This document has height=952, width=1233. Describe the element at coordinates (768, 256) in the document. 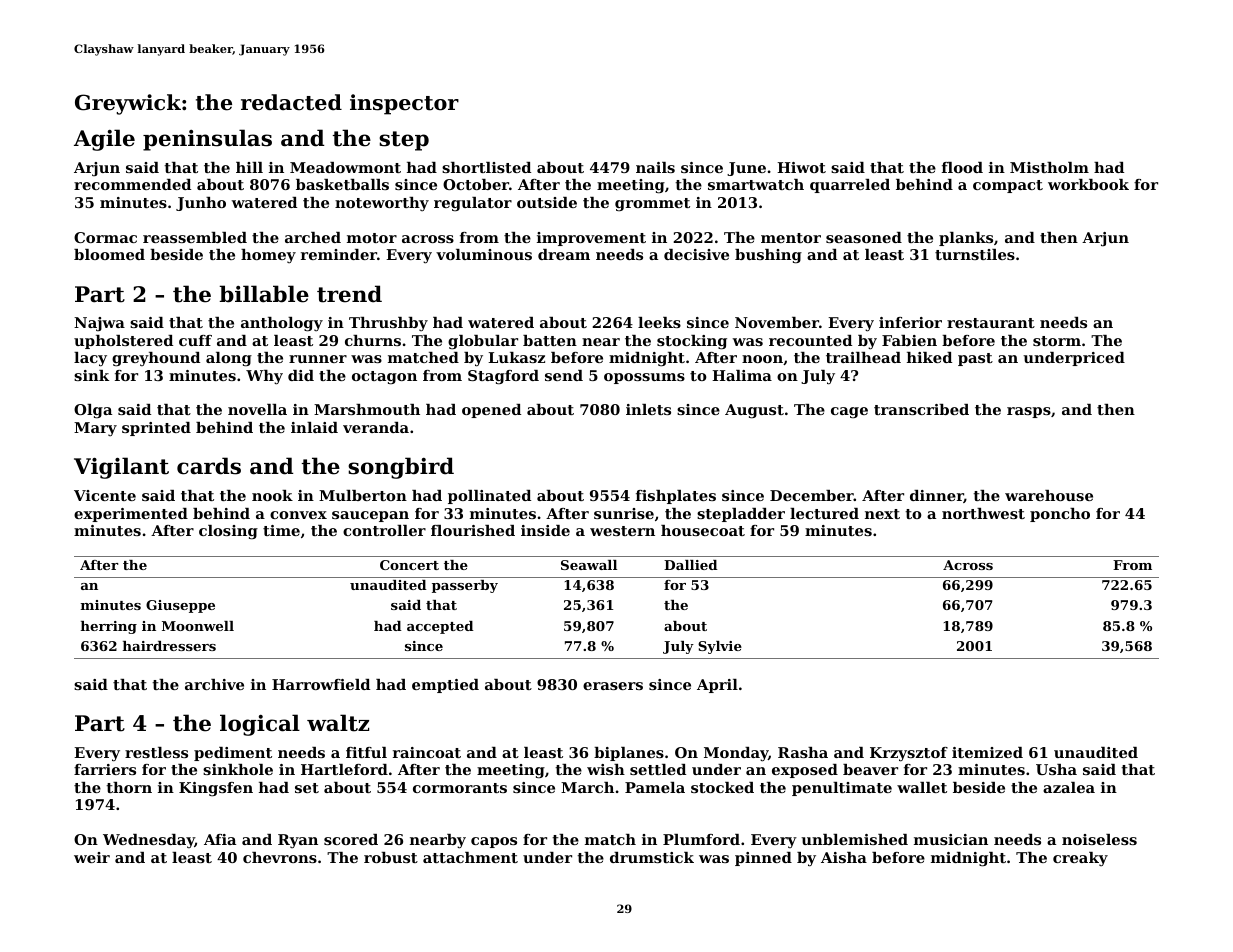

I see `bushing` at that location.
